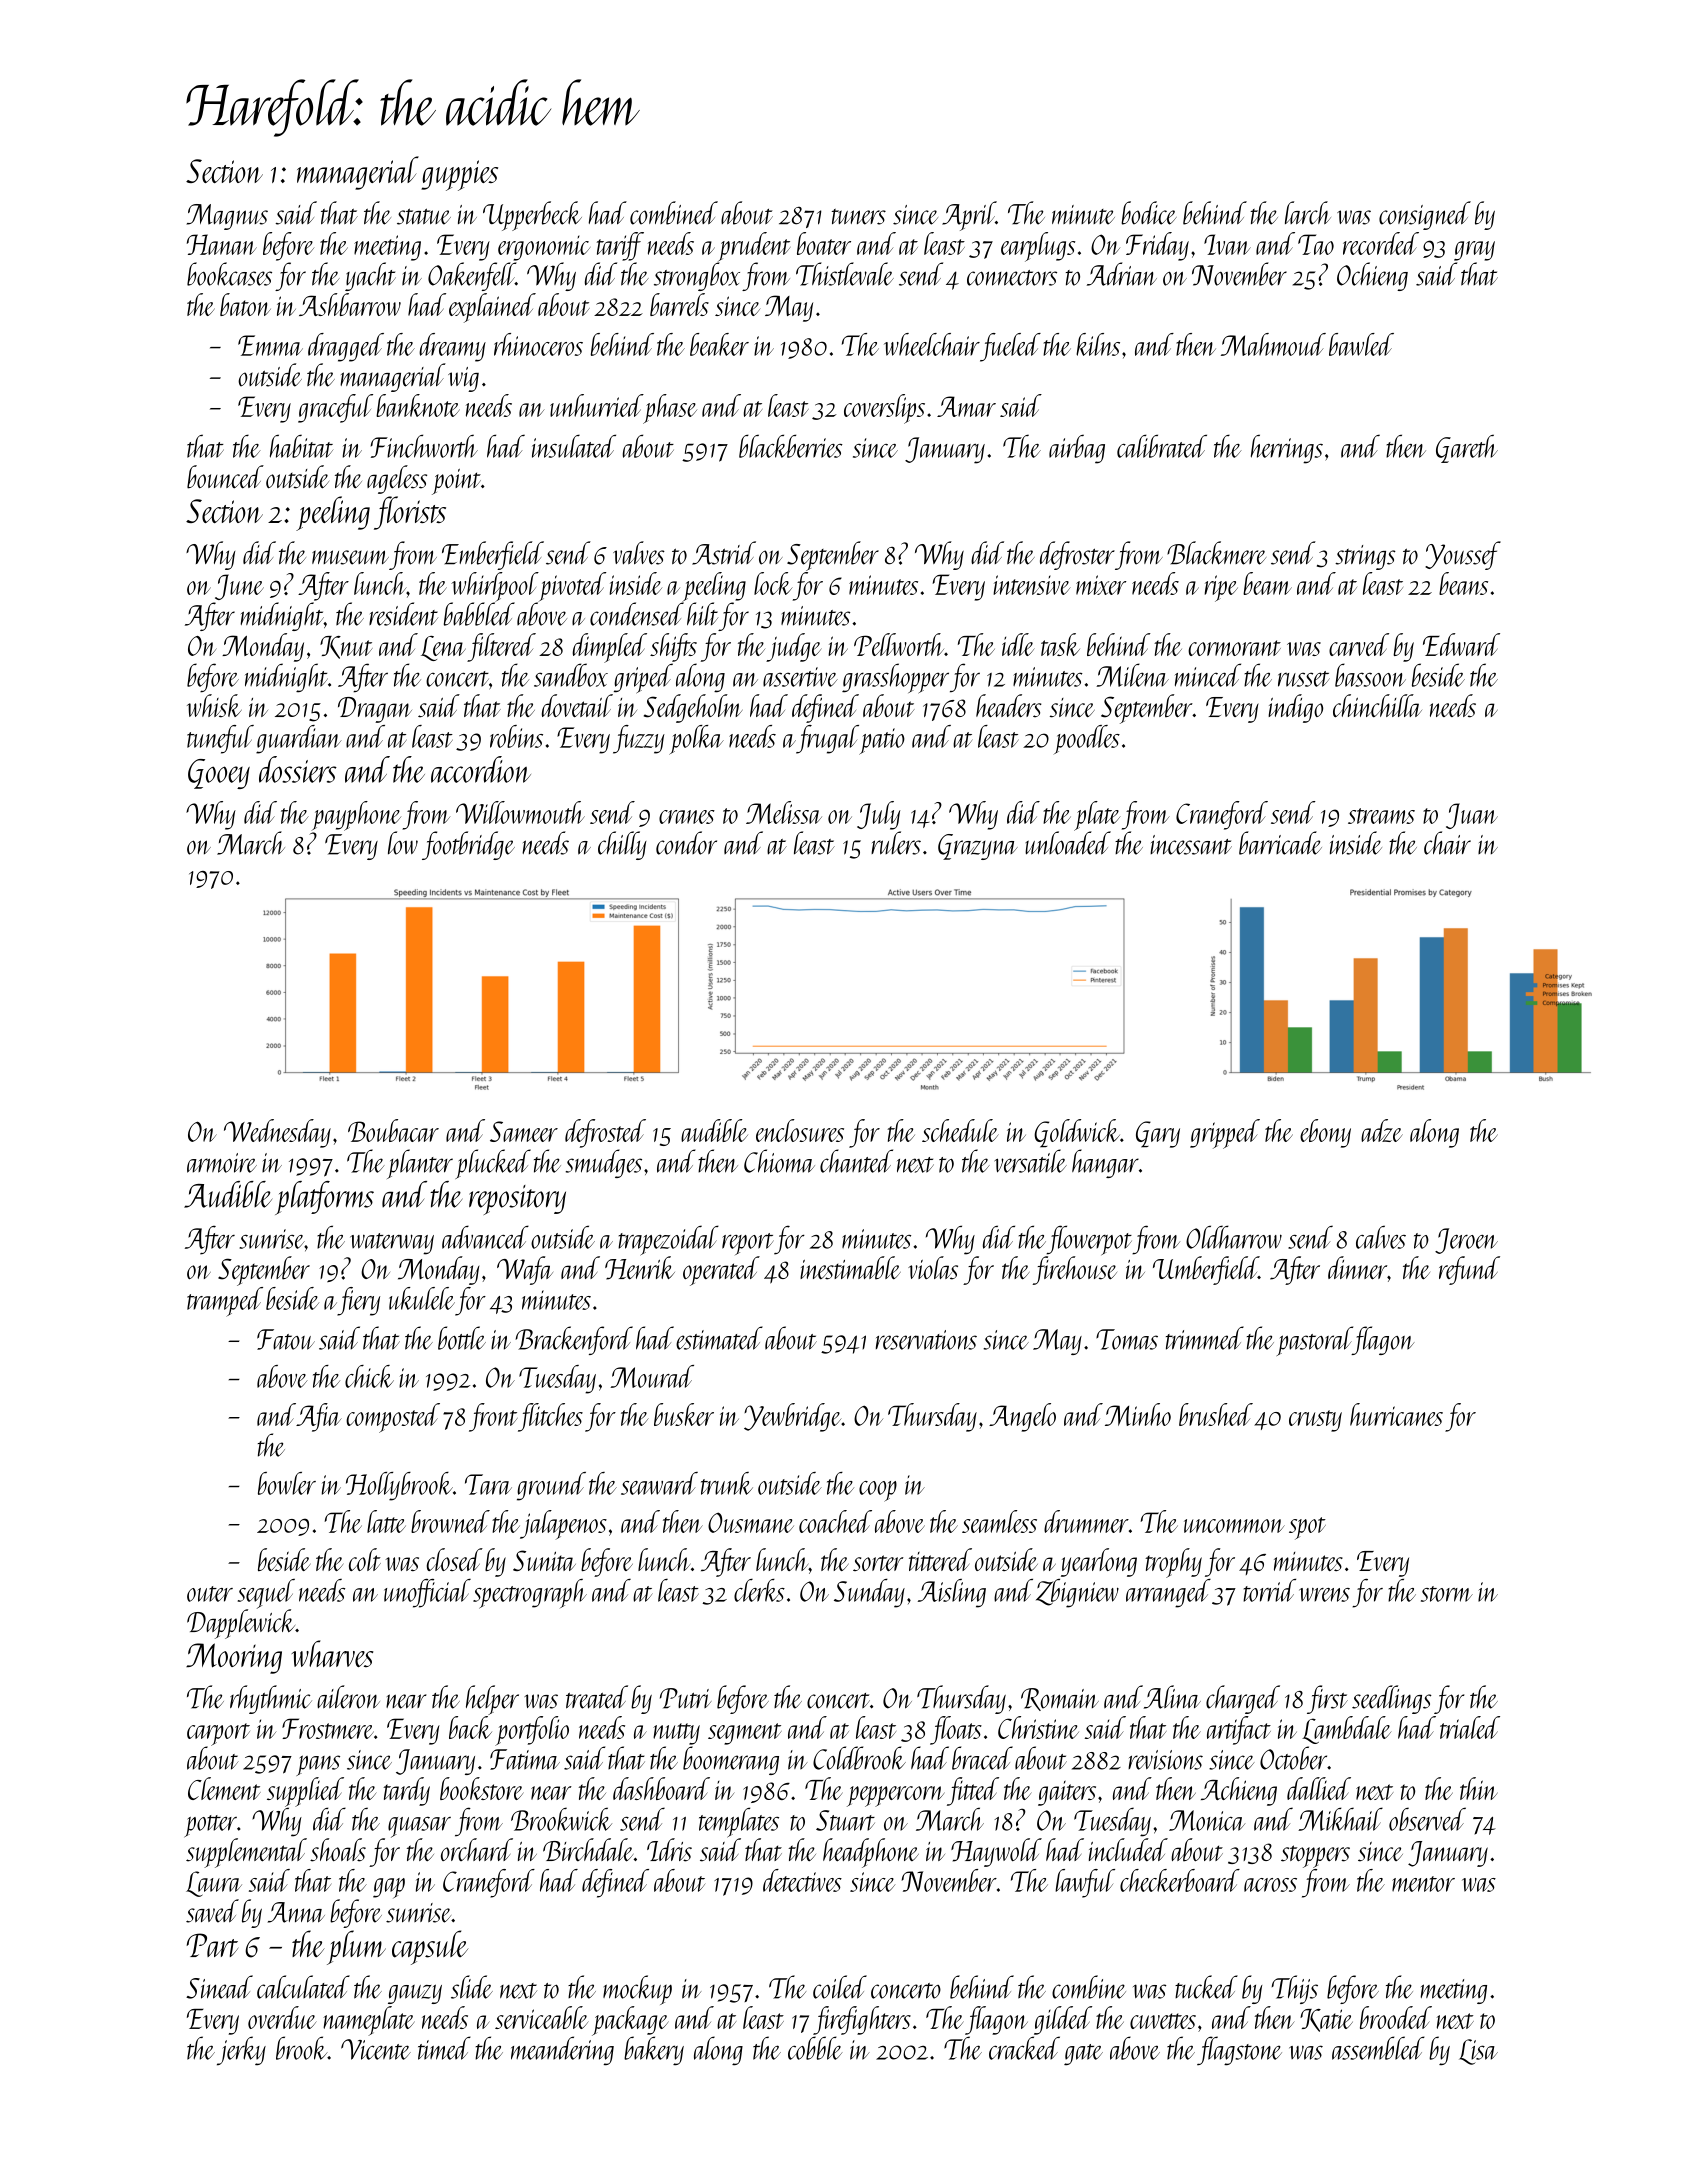 Image resolution: width=1683 pixels, height=2178 pixels. Describe the element at coordinates (966, 406) in the screenshot. I see `Amar` at that location.
